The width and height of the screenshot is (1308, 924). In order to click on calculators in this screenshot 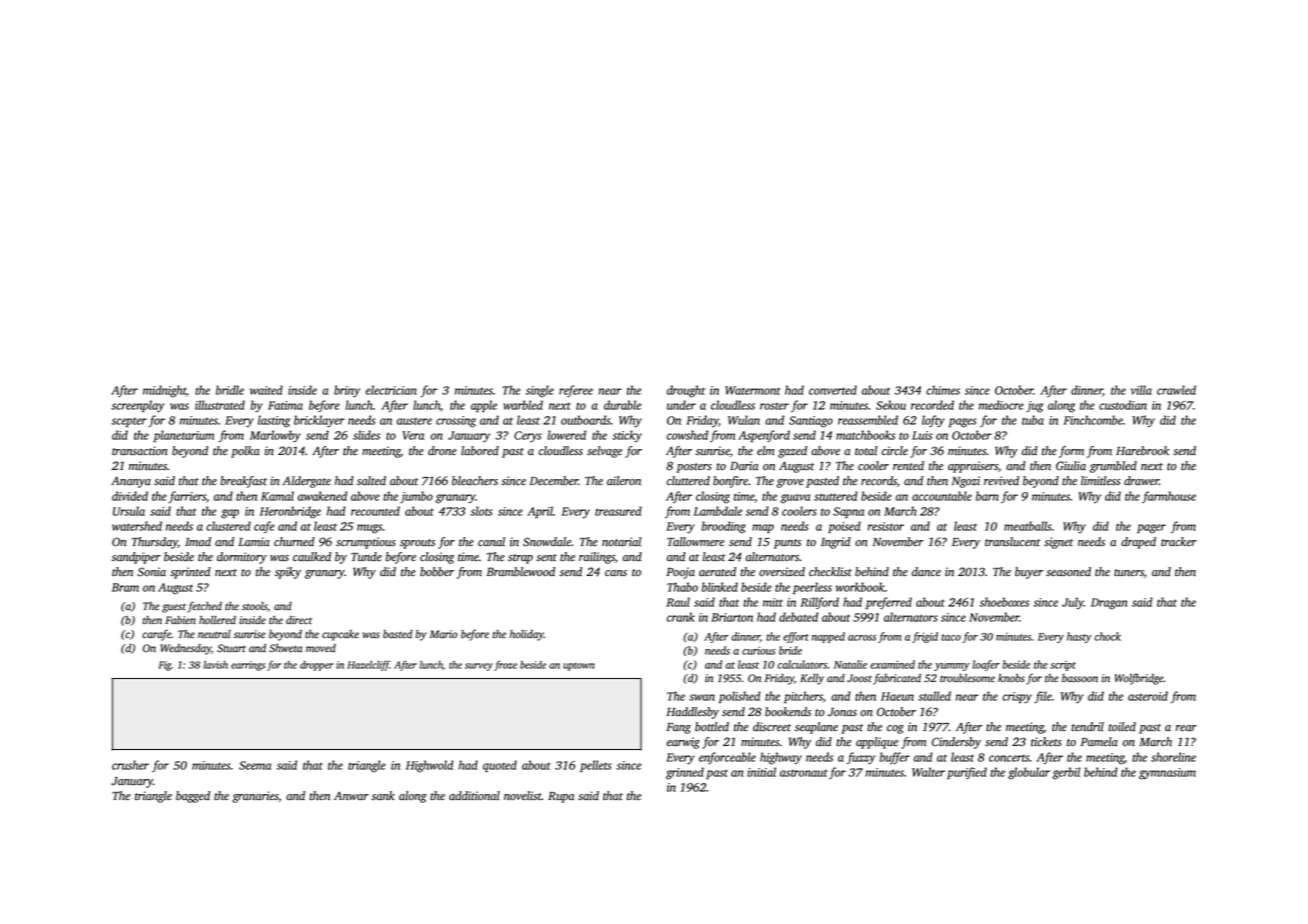, I will do `click(802, 664)`.
